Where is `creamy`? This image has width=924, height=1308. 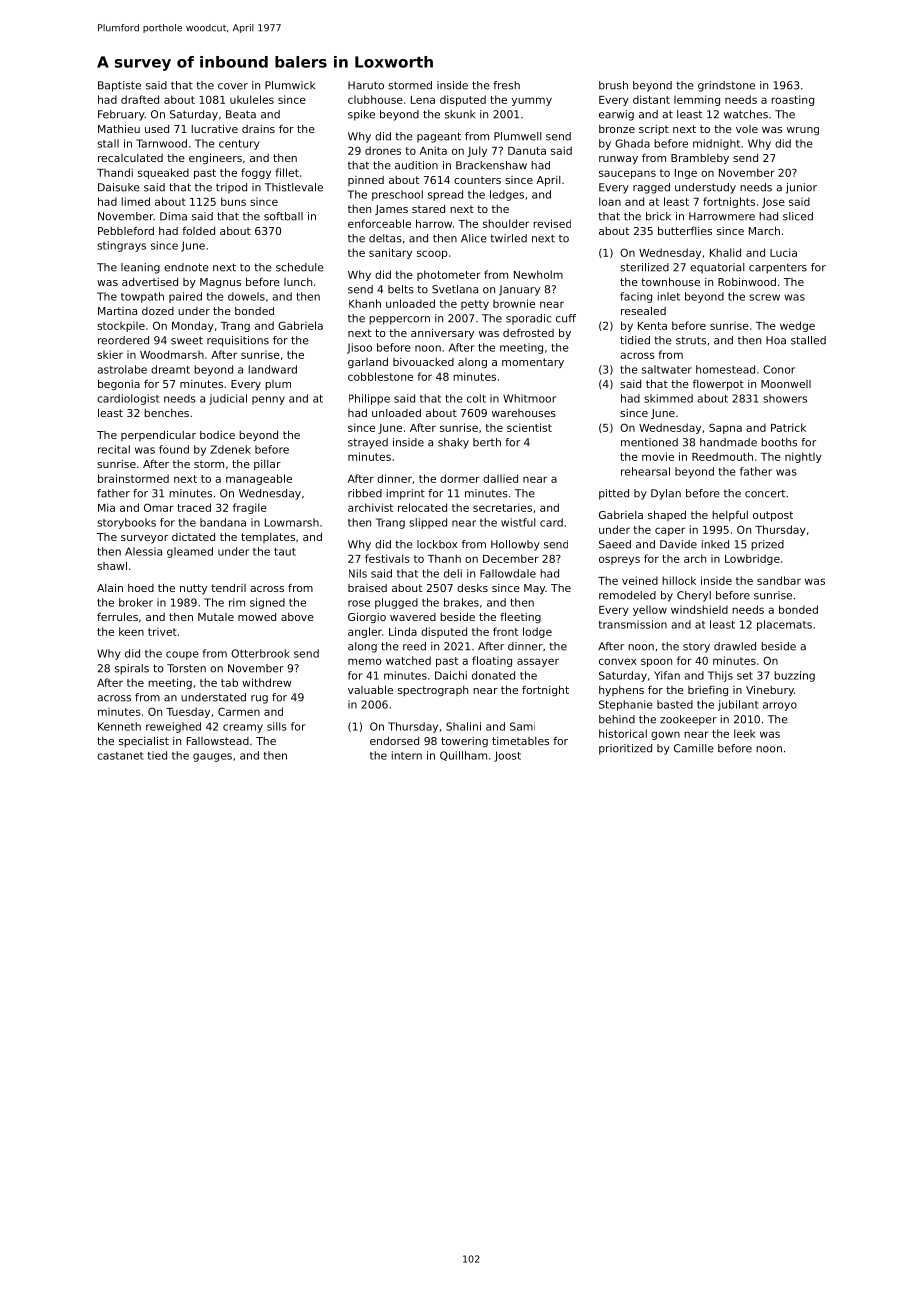
creamy is located at coordinates (243, 728).
